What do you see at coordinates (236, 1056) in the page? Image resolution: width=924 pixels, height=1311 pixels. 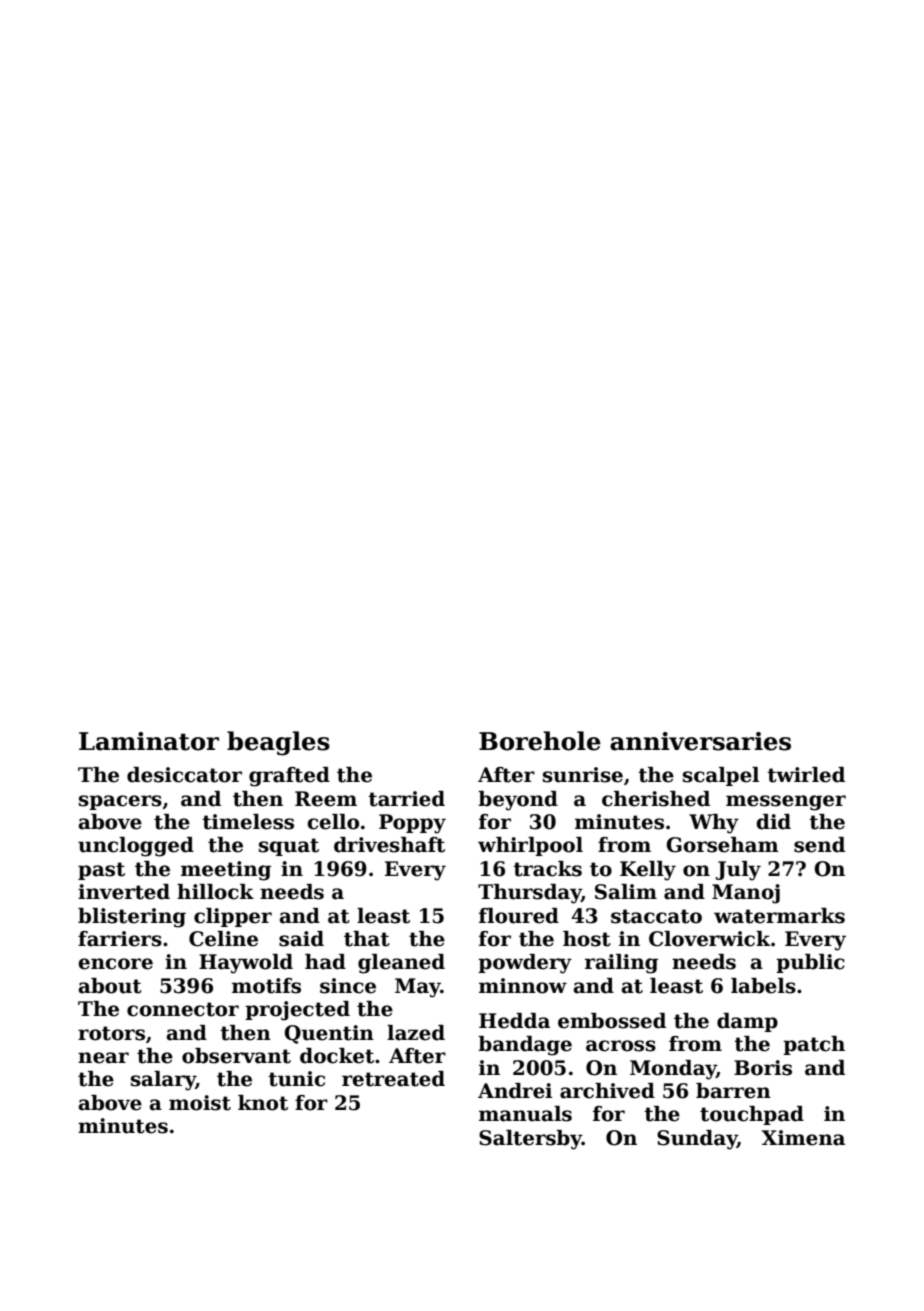 I see `observant` at bounding box center [236, 1056].
